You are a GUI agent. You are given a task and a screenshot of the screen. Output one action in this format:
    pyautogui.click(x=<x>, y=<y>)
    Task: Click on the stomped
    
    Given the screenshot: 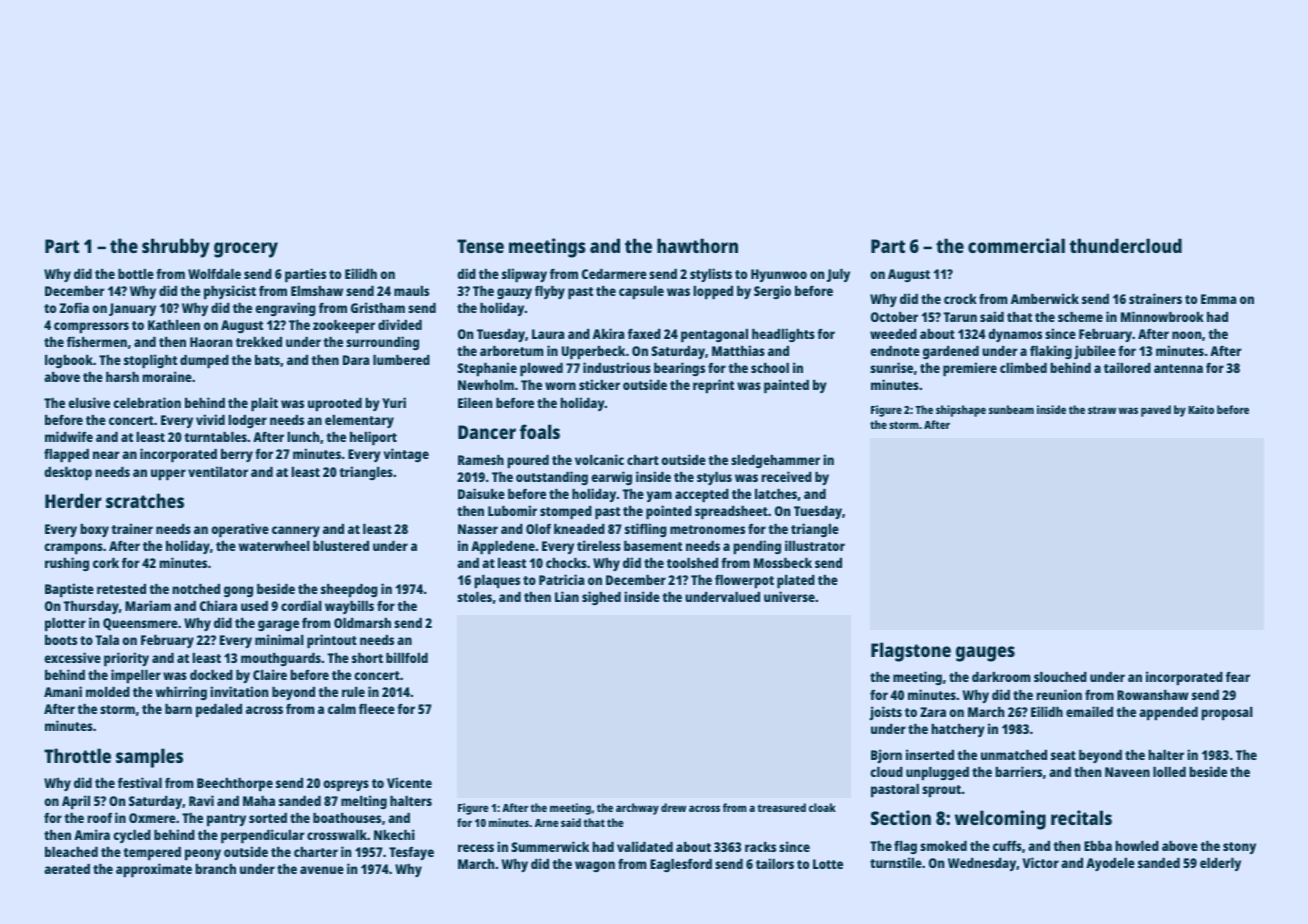 What is the action you would take?
    pyautogui.click(x=566, y=512)
